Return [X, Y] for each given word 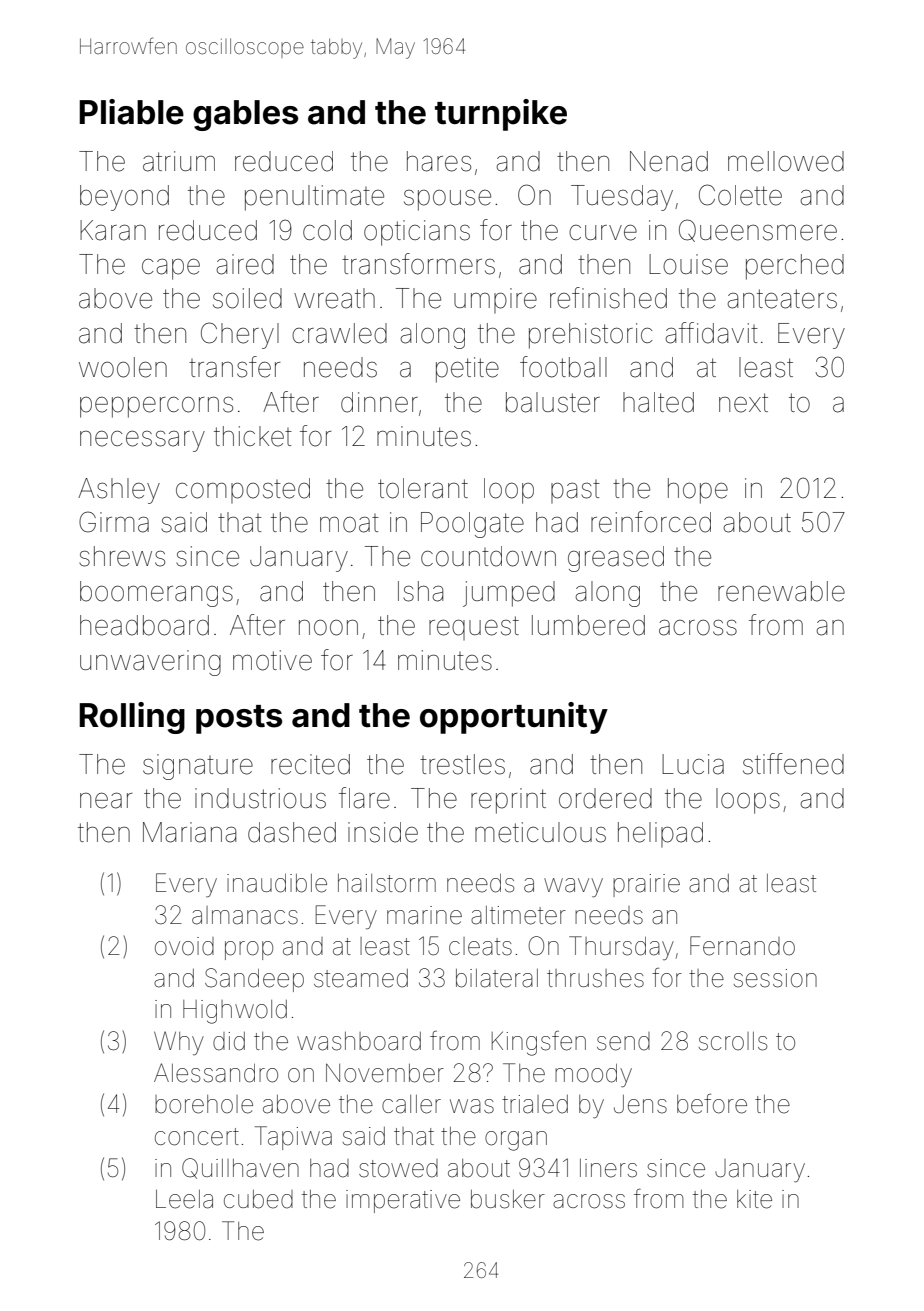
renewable [781, 591]
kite [754, 1199]
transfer [234, 367]
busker [508, 1199]
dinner [379, 402]
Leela [184, 1199]
